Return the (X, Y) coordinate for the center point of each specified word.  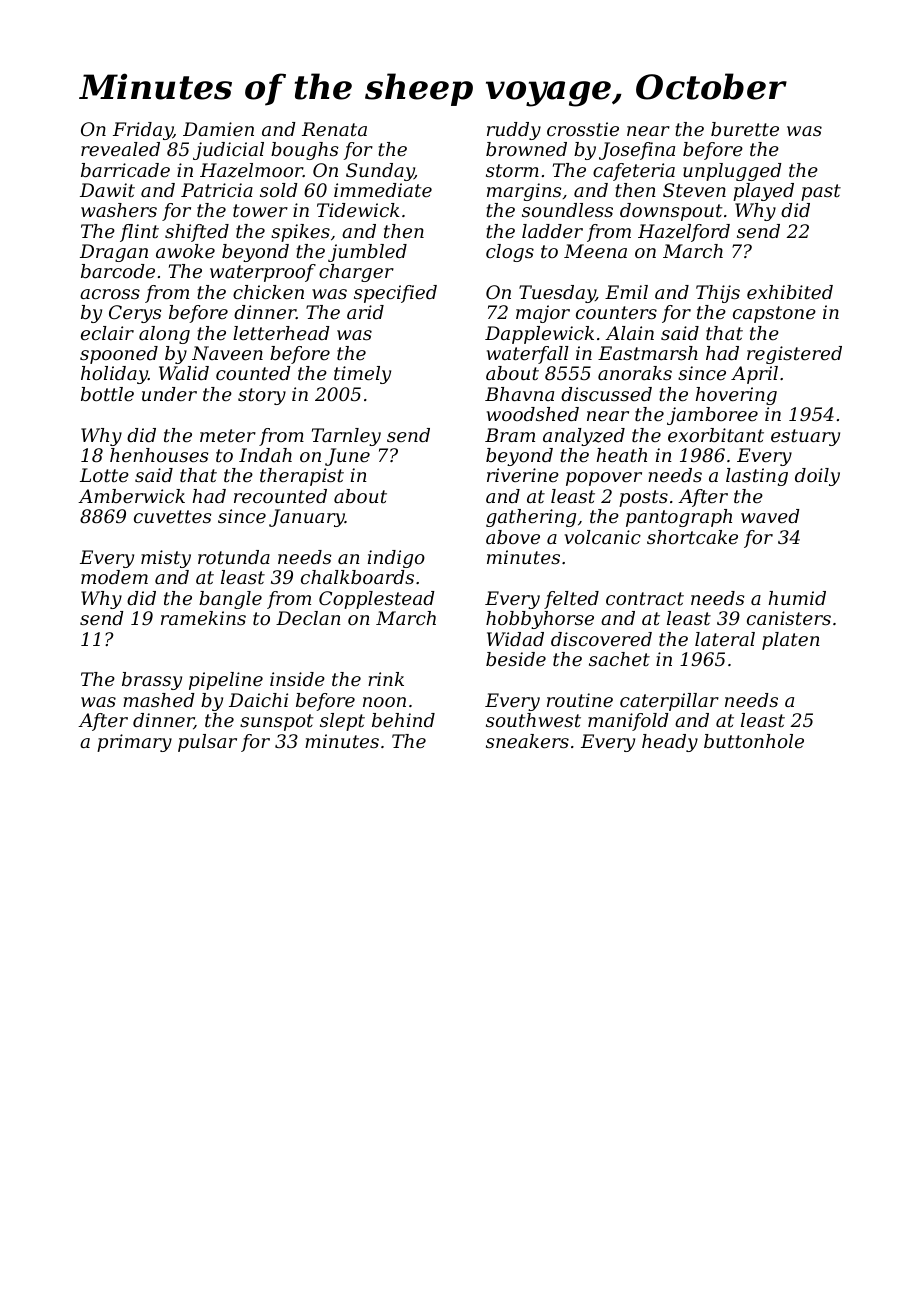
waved (770, 516)
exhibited (790, 292)
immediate (383, 190)
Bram (510, 435)
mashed (159, 700)
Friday (143, 131)
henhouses (159, 455)
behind (403, 720)
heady (670, 743)
